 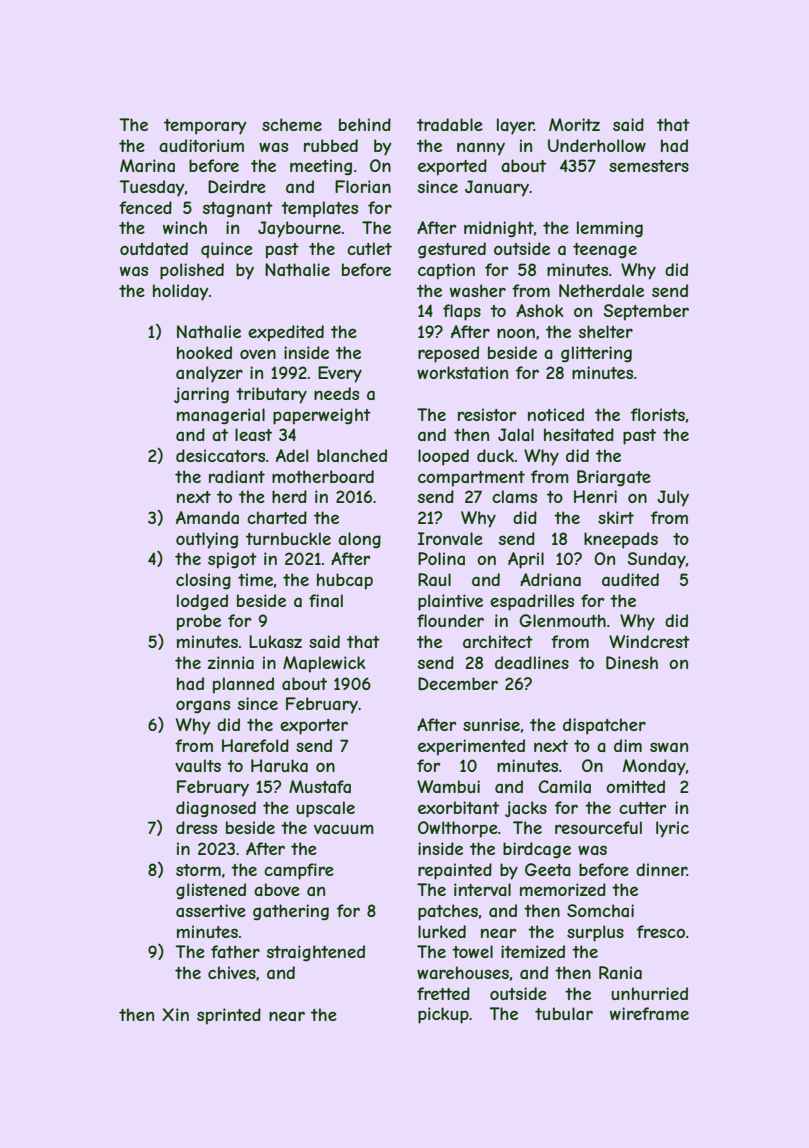 What do you see at coordinates (458, 829) in the screenshot?
I see `Owlthorpe` at bounding box center [458, 829].
